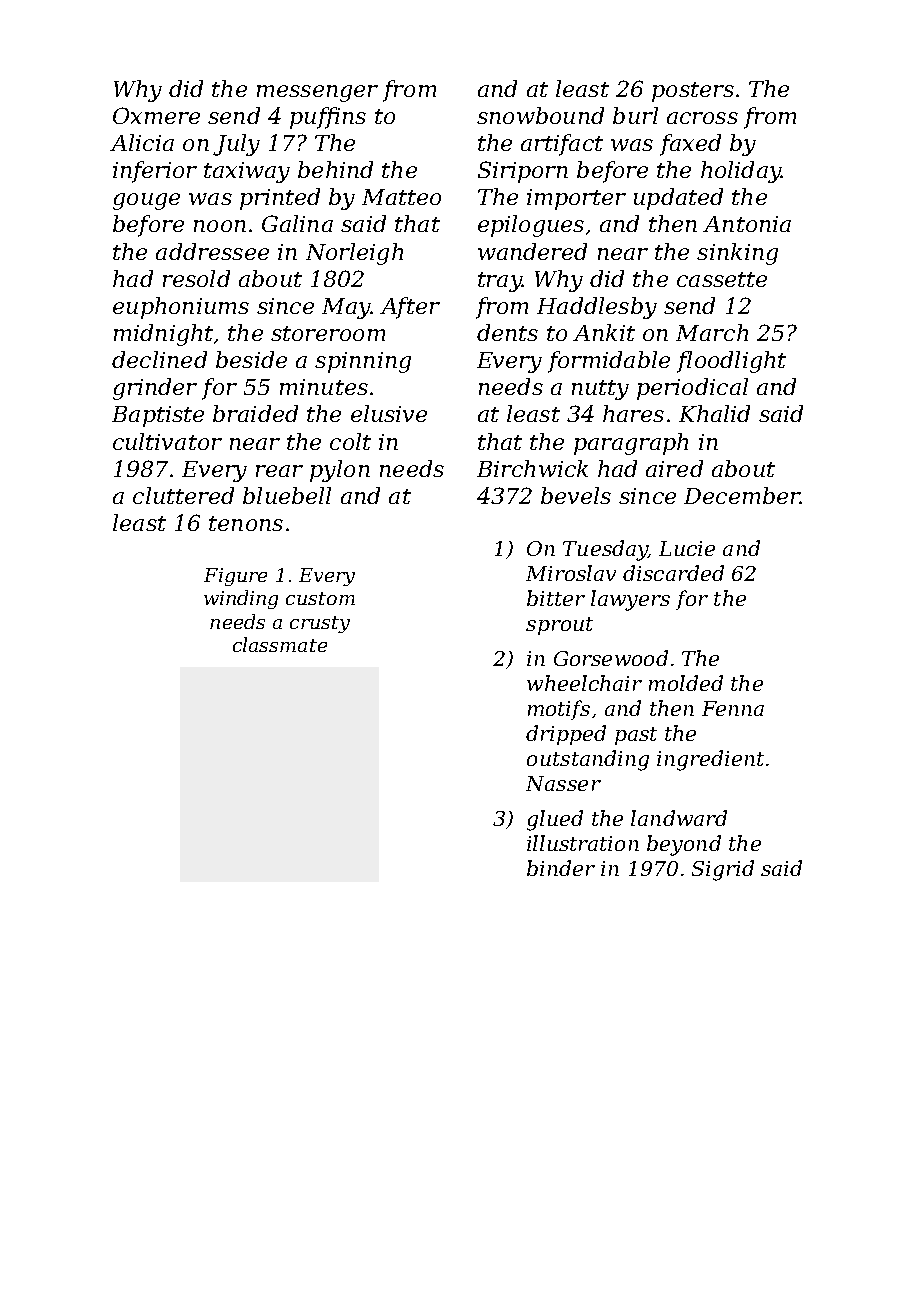  I want to click on crusty, so click(320, 624).
